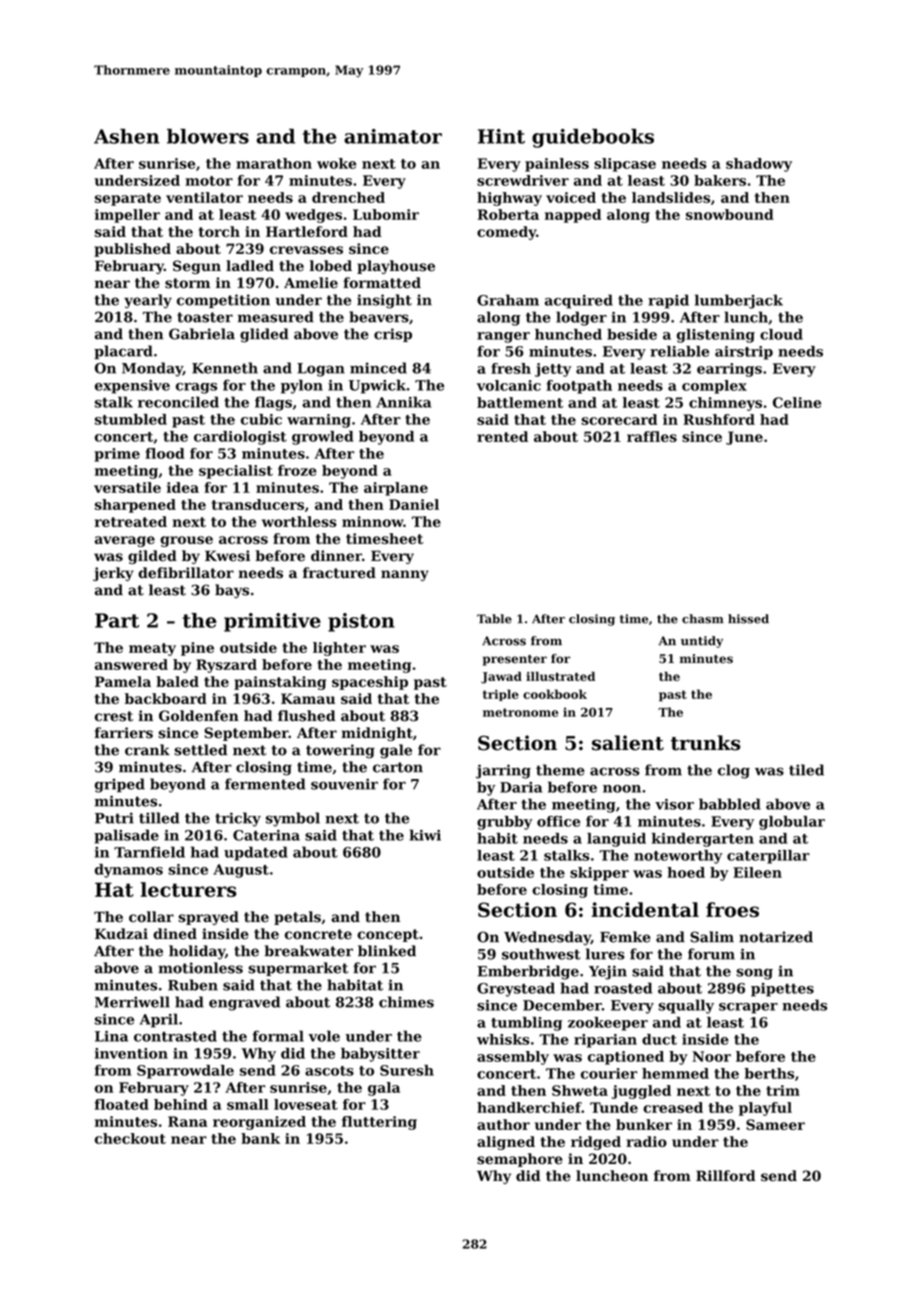  Describe the element at coordinates (748, 619) in the screenshot. I see `hissed` at that location.
